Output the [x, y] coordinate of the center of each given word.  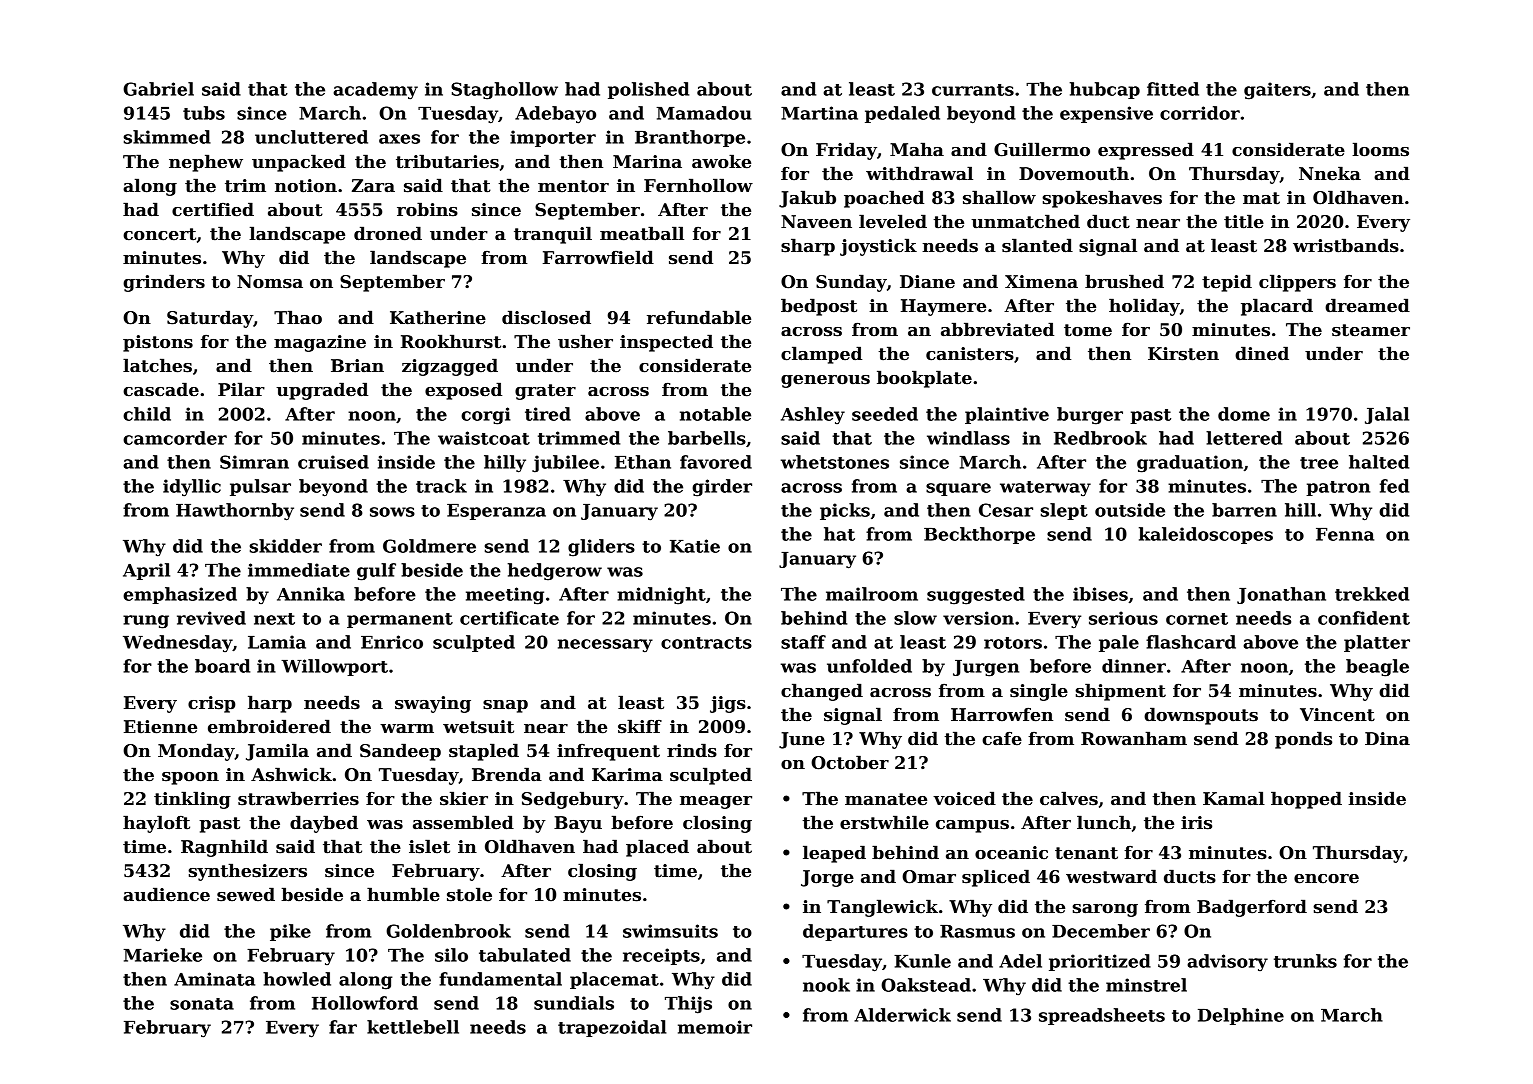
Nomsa [270, 282]
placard [1277, 307]
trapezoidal [612, 1028]
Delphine [1241, 1016]
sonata [202, 1004]
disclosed [546, 317]
